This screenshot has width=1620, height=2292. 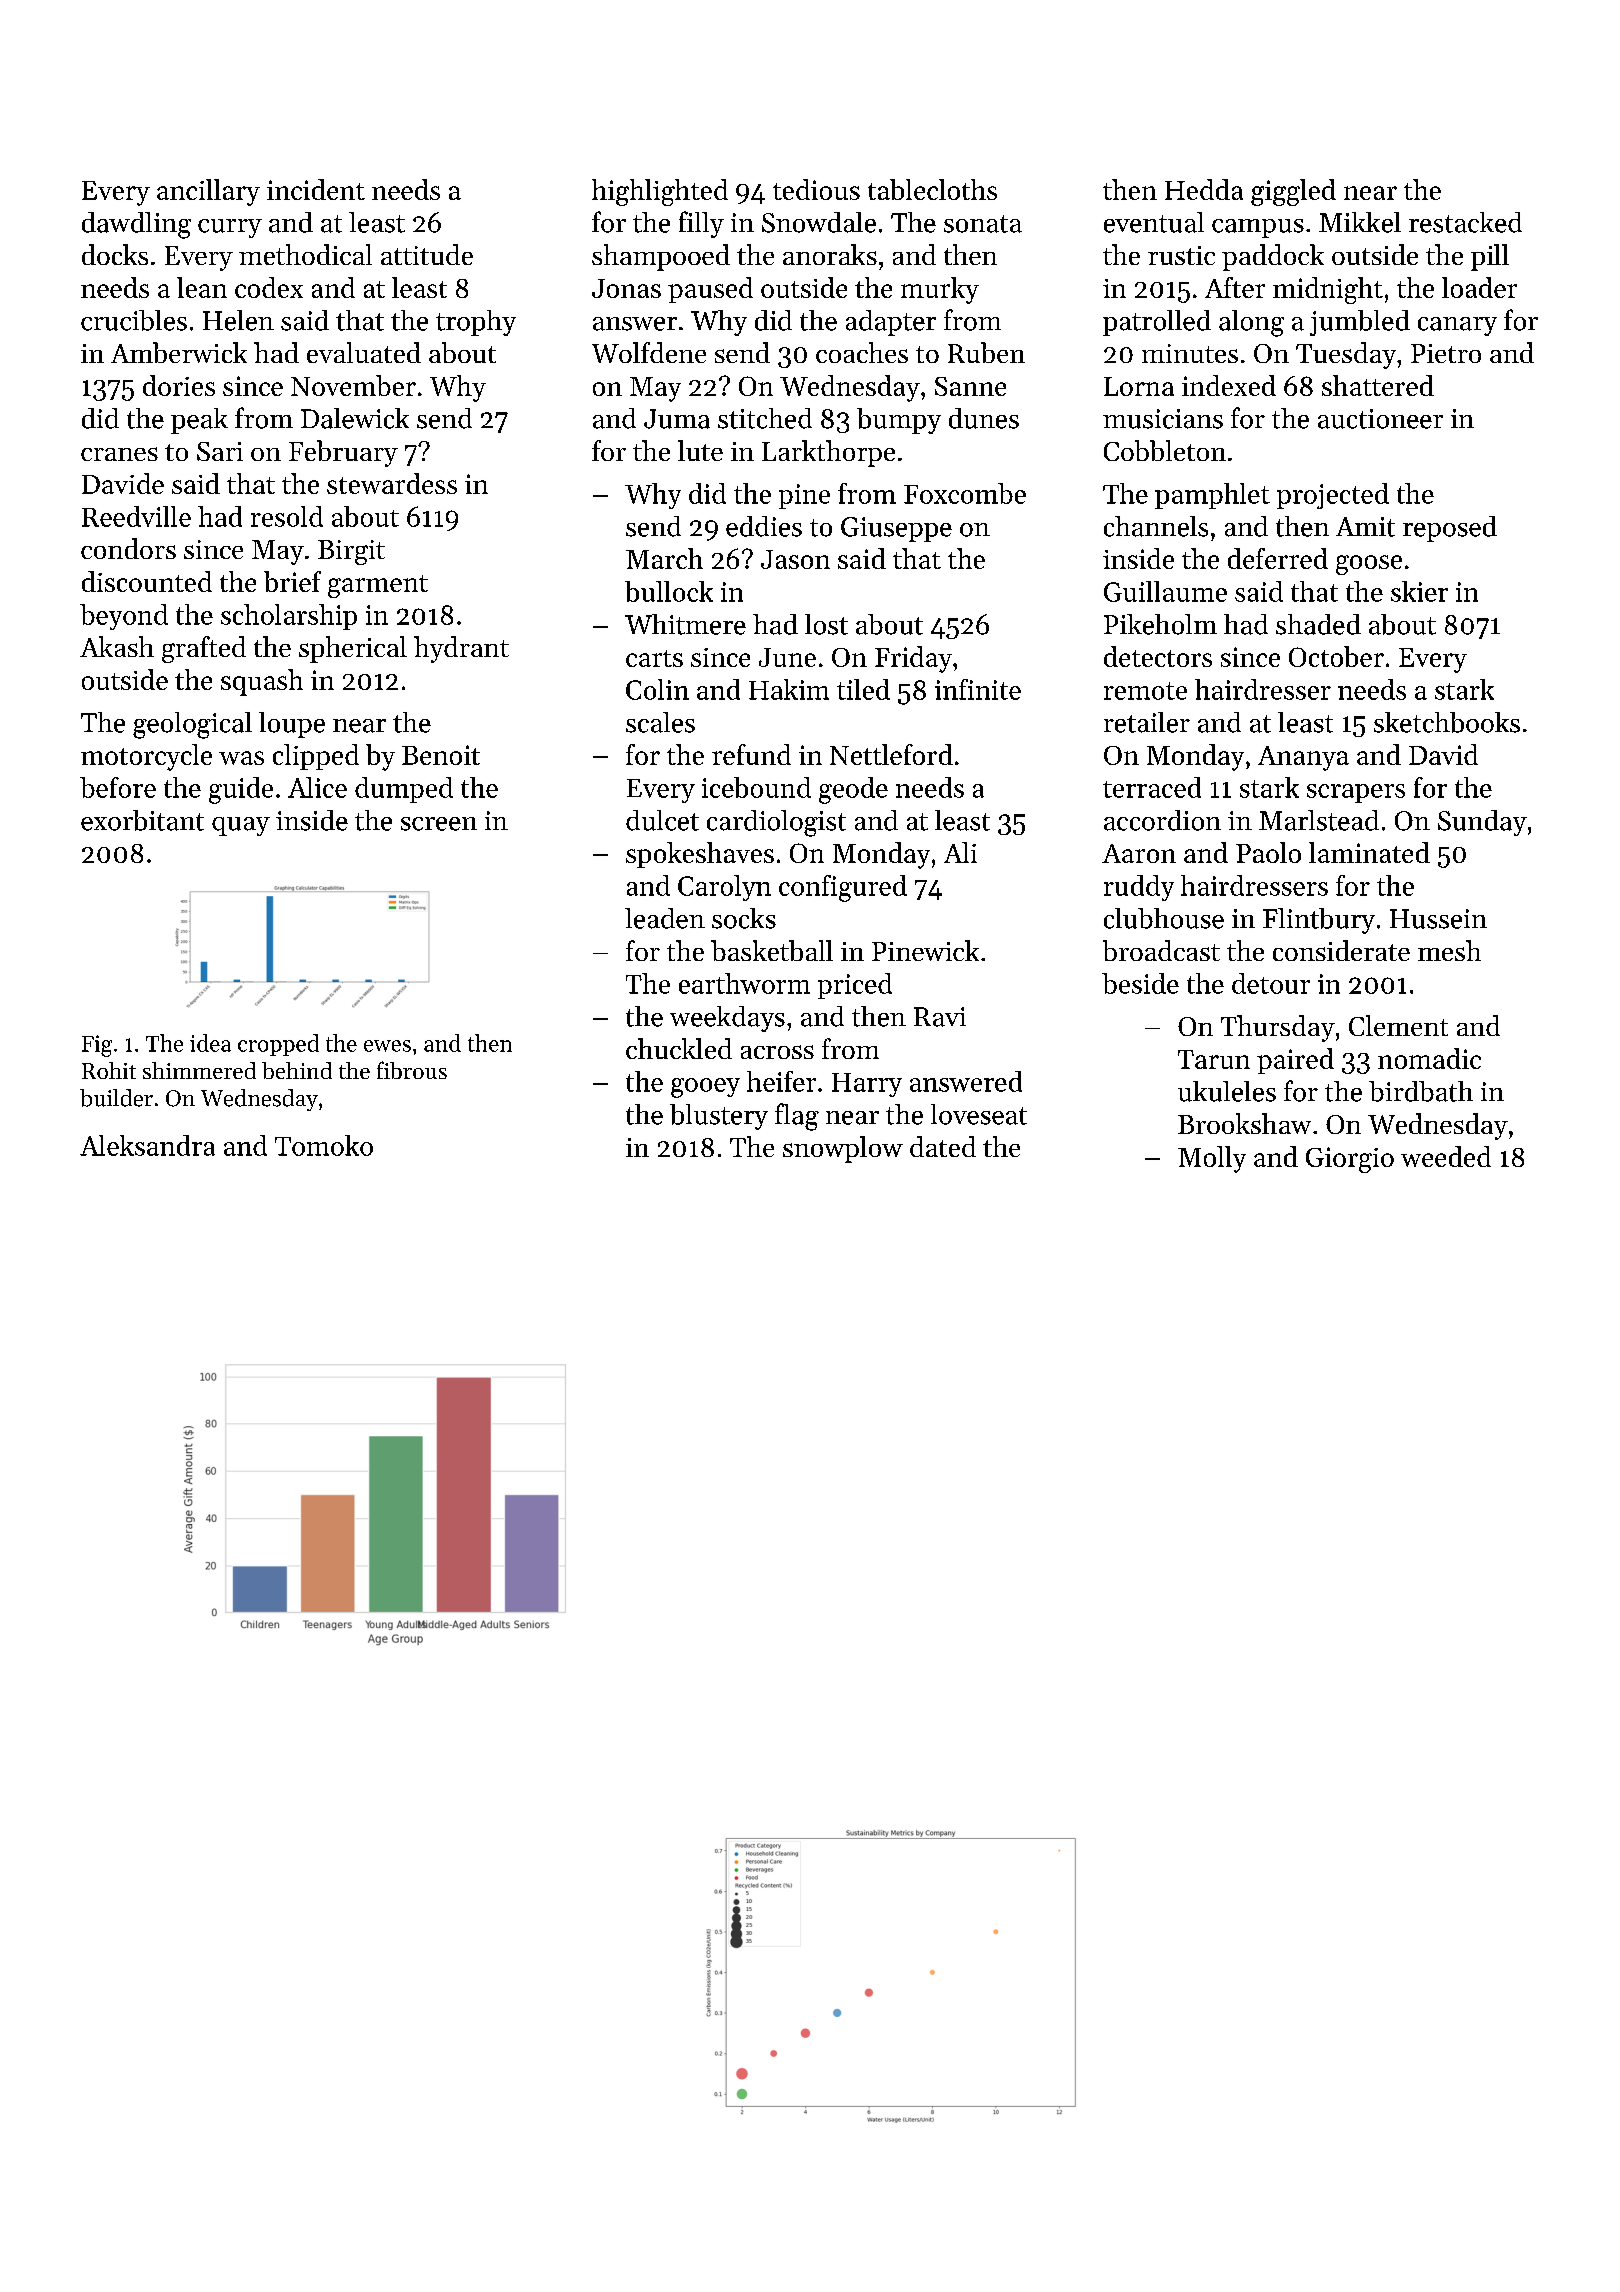 What do you see at coordinates (324, 1145) in the screenshot?
I see `Tomoko` at bounding box center [324, 1145].
